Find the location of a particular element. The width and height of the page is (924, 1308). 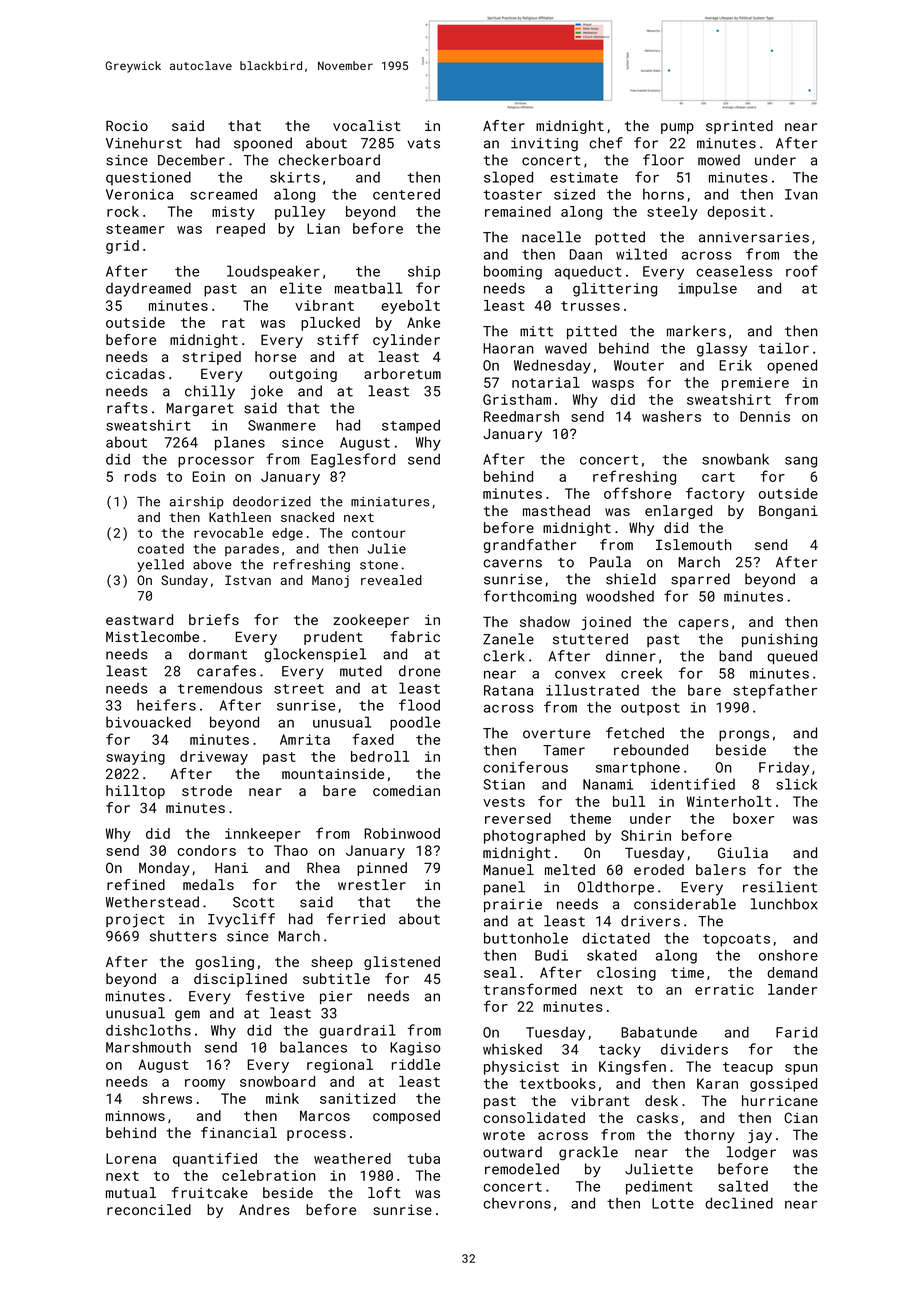

roof is located at coordinates (802, 271).
